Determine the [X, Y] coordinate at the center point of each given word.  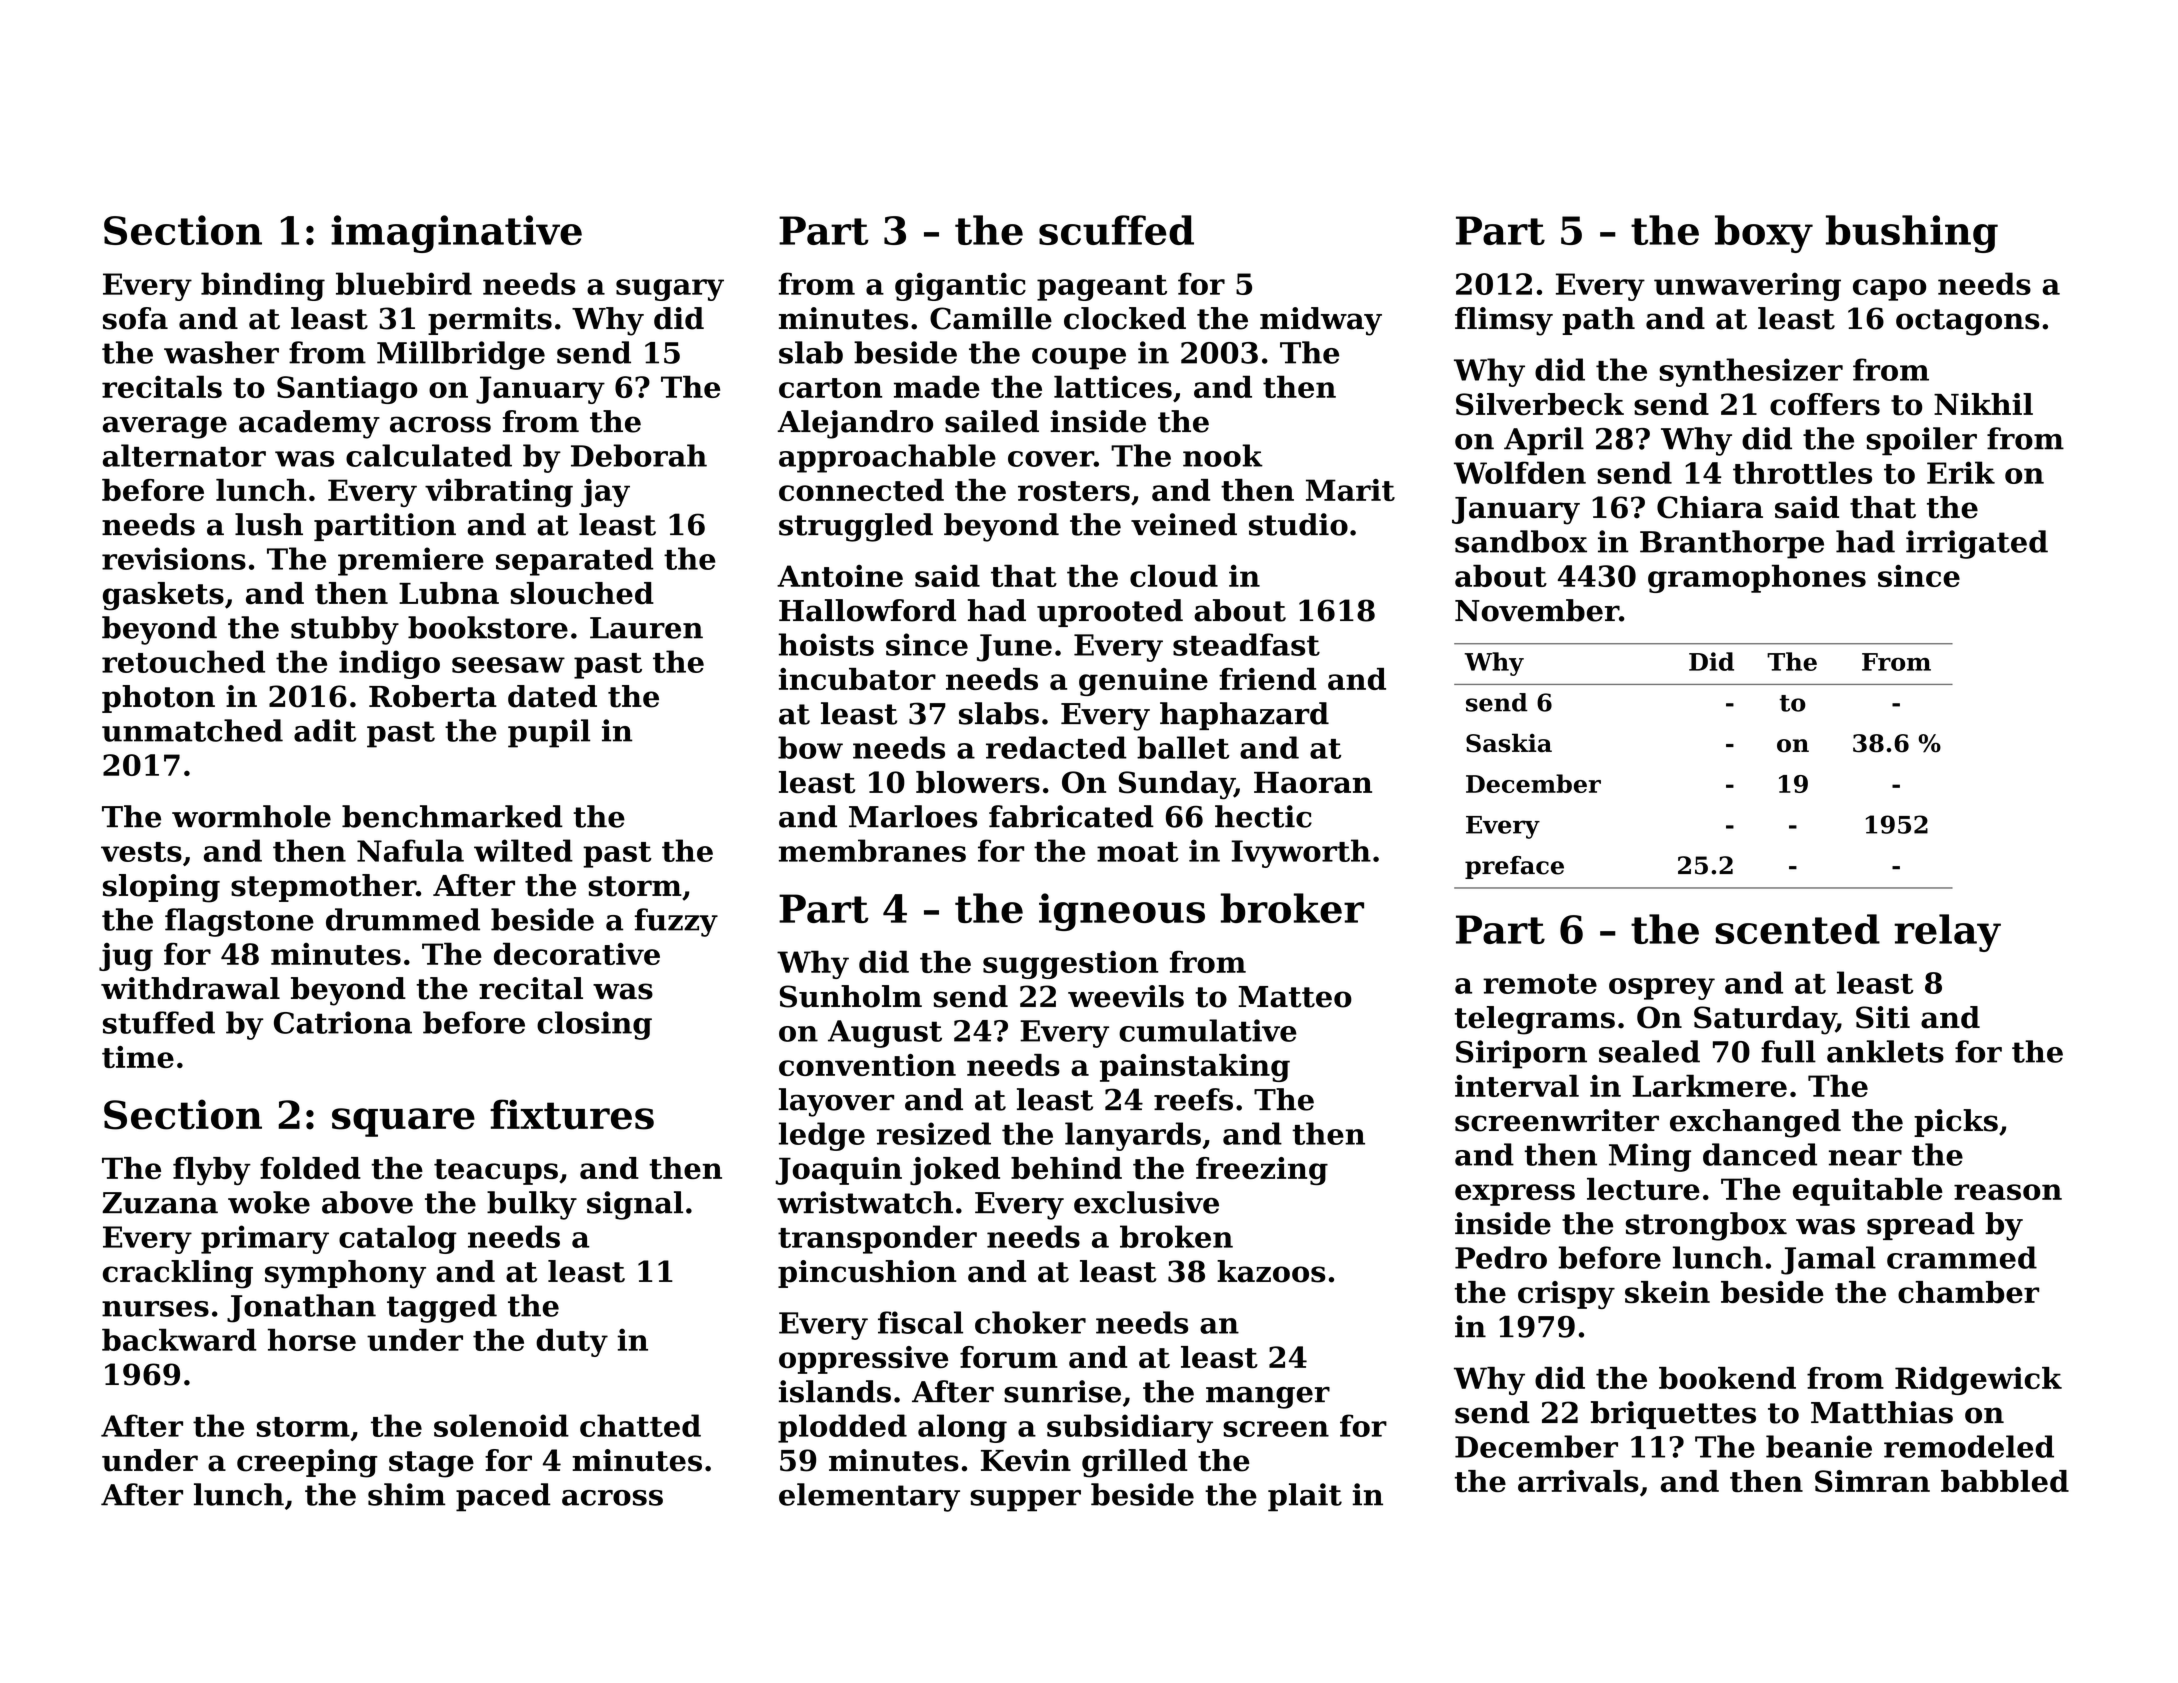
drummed [403, 919]
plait [1305, 1497]
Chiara [1710, 507]
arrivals [1578, 1481]
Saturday [1765, 1020]
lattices [1113, 386]
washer [221, 352]
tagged [442, 1308]
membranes [872, 850]
